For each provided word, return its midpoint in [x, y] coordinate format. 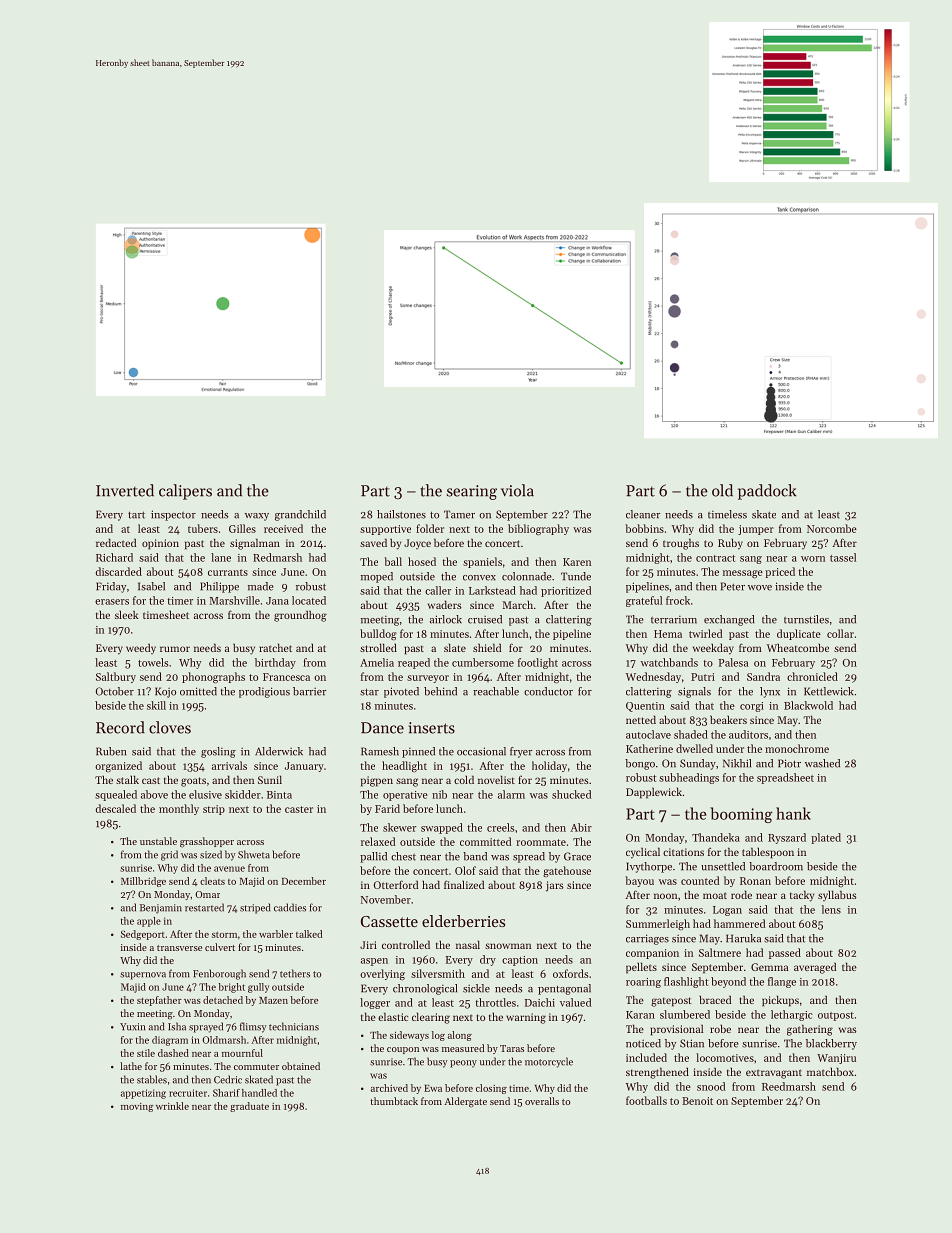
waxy [257, 517]
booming [741, 815]
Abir [581, 827]
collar [840, 633]
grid [169, 855]
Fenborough [219, 974]
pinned [418, 752]
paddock [767, 492]
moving [137, 1107]
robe [720, 1028]
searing [472, 492]
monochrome [797, 748]
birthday [275, 663]
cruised [485, 619]
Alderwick [279, 751]
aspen [374, 962]
